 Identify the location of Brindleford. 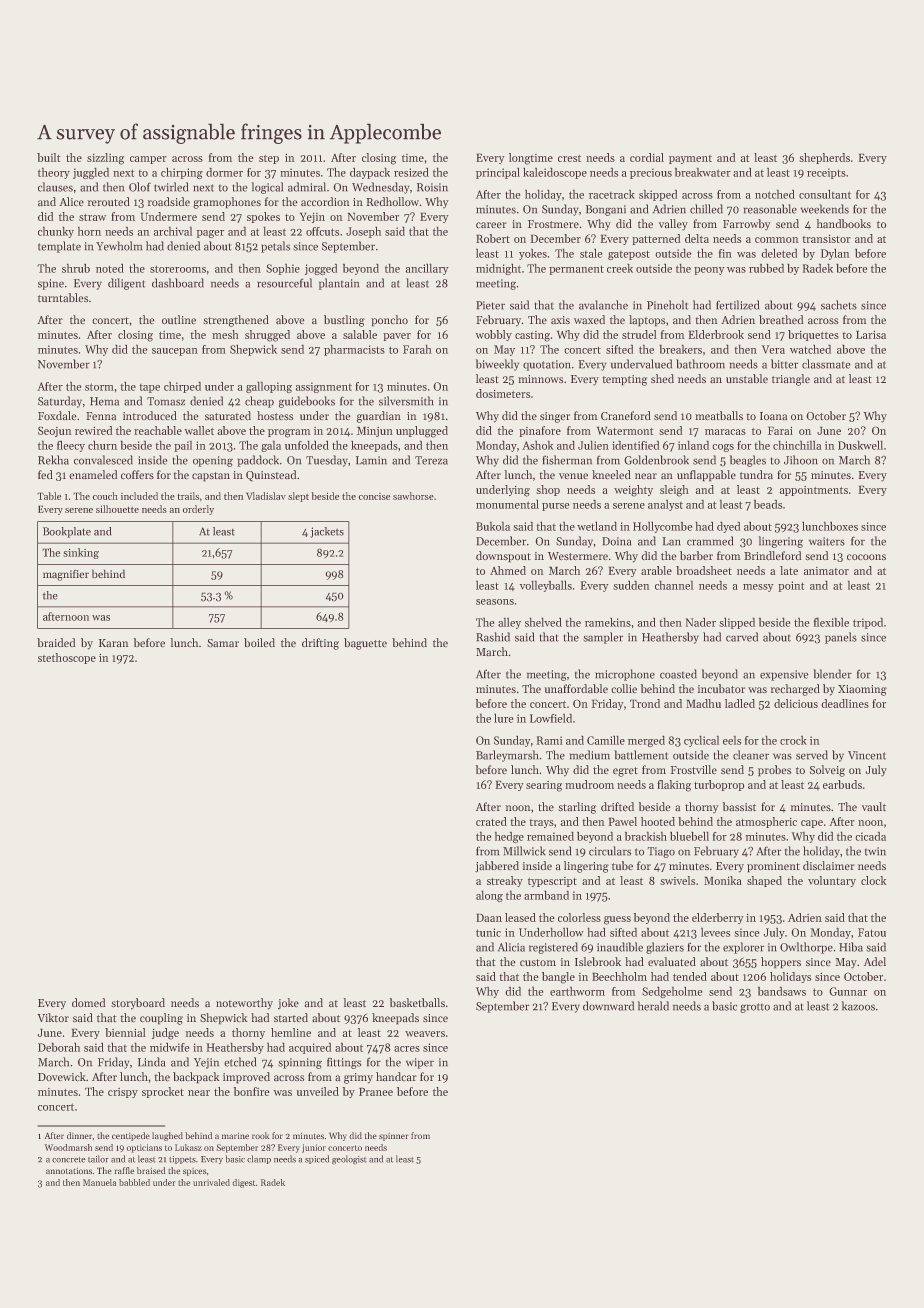
(772, 555).
